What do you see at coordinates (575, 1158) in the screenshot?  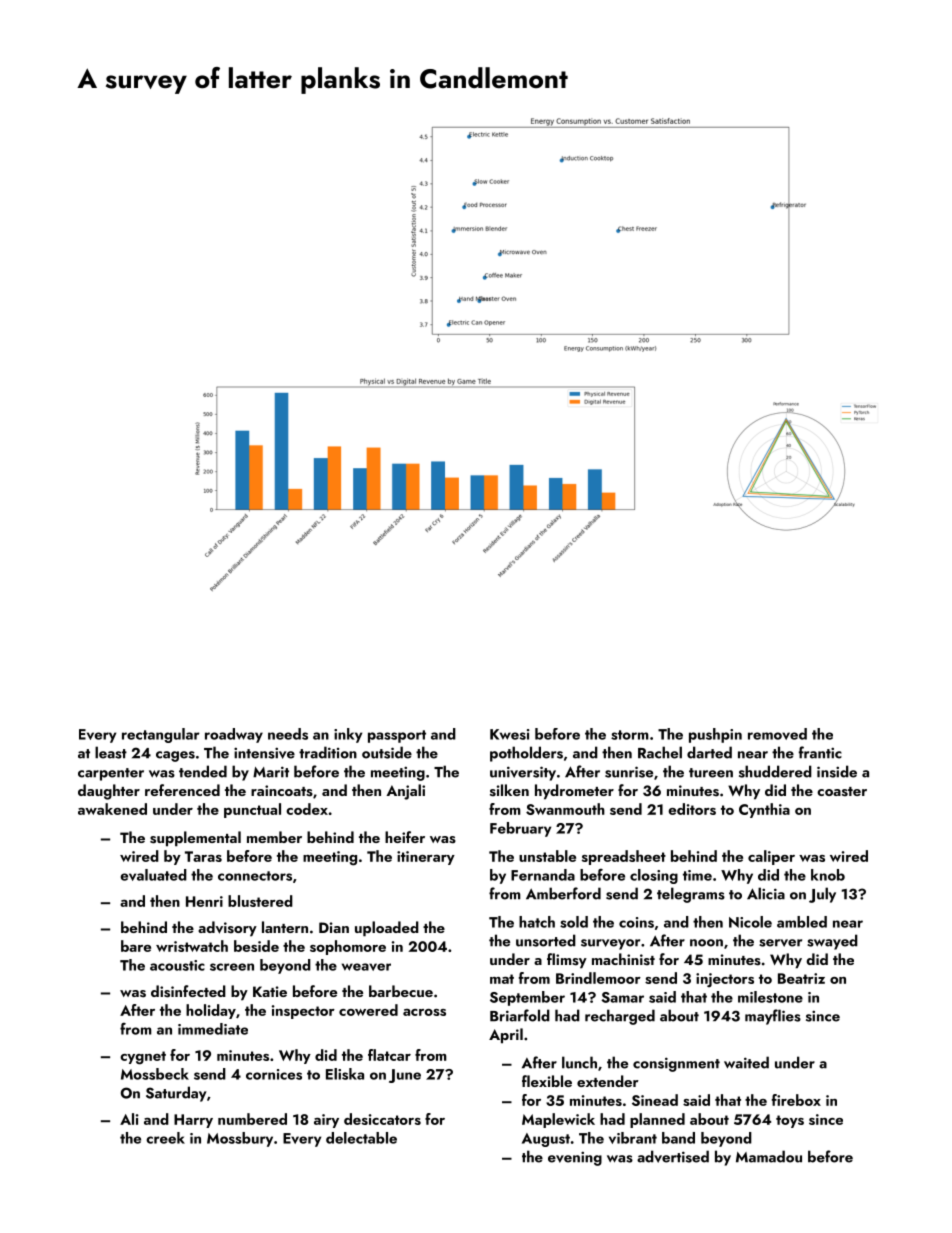 I see `evening` at bounding box center [575, 1158].
